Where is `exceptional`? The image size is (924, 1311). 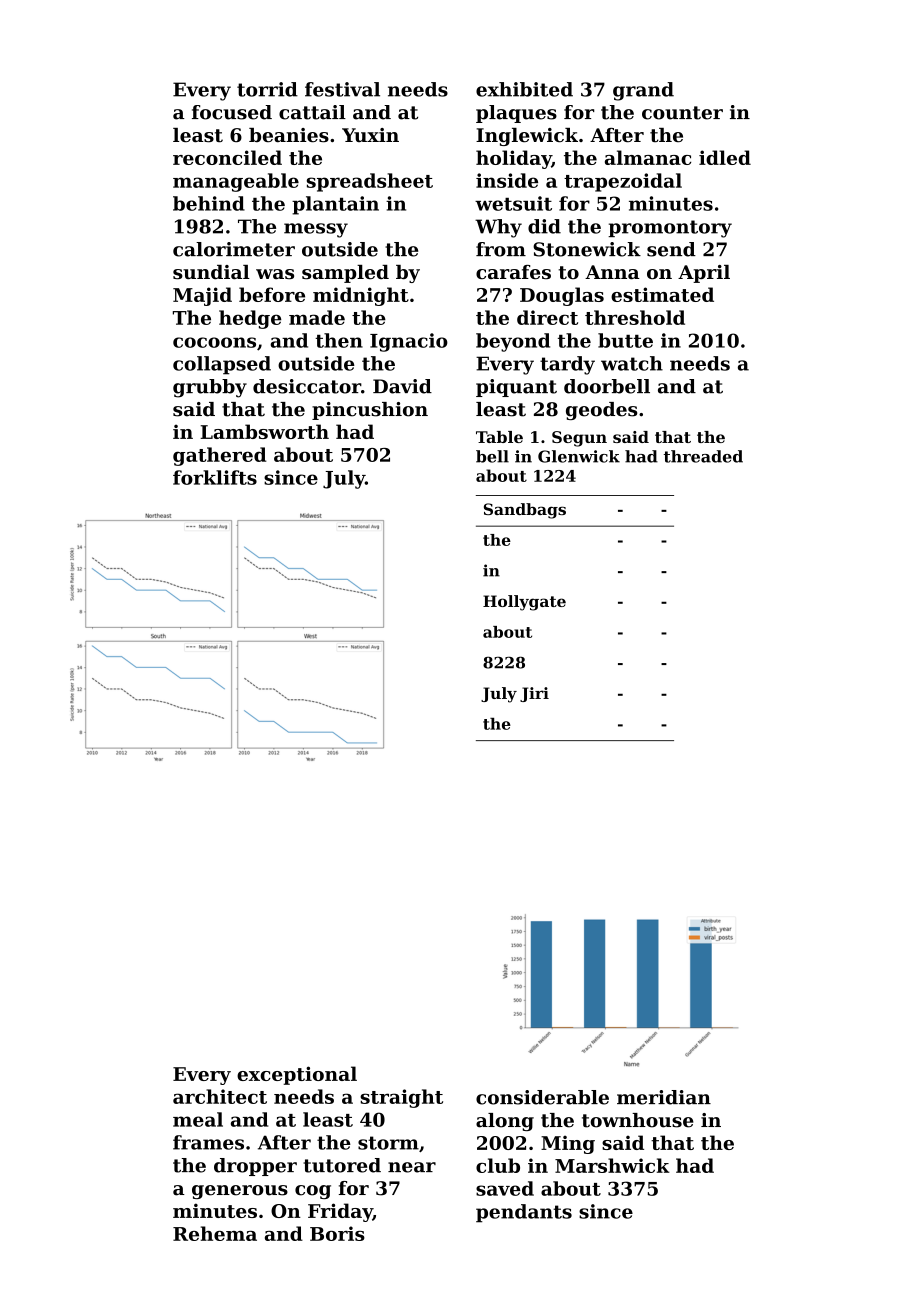
exceptional is located at coordinates (297, 1075).
